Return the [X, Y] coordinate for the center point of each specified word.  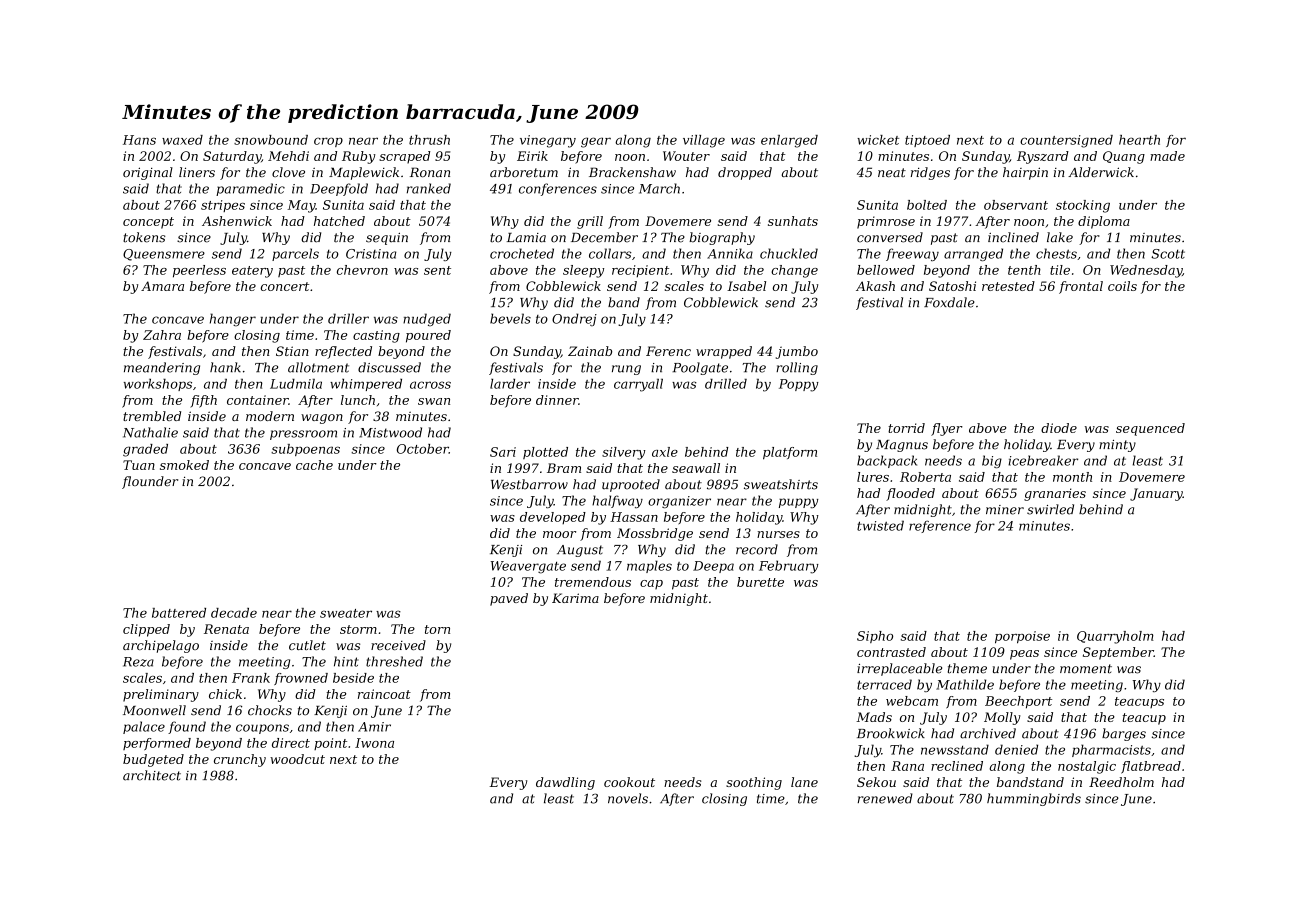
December [604, 237]
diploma [1104, 222]
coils [1122, 286]
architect [152, 775]
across [430, 385]
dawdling [565, 783]
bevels [510, 318]
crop [328, 142]
